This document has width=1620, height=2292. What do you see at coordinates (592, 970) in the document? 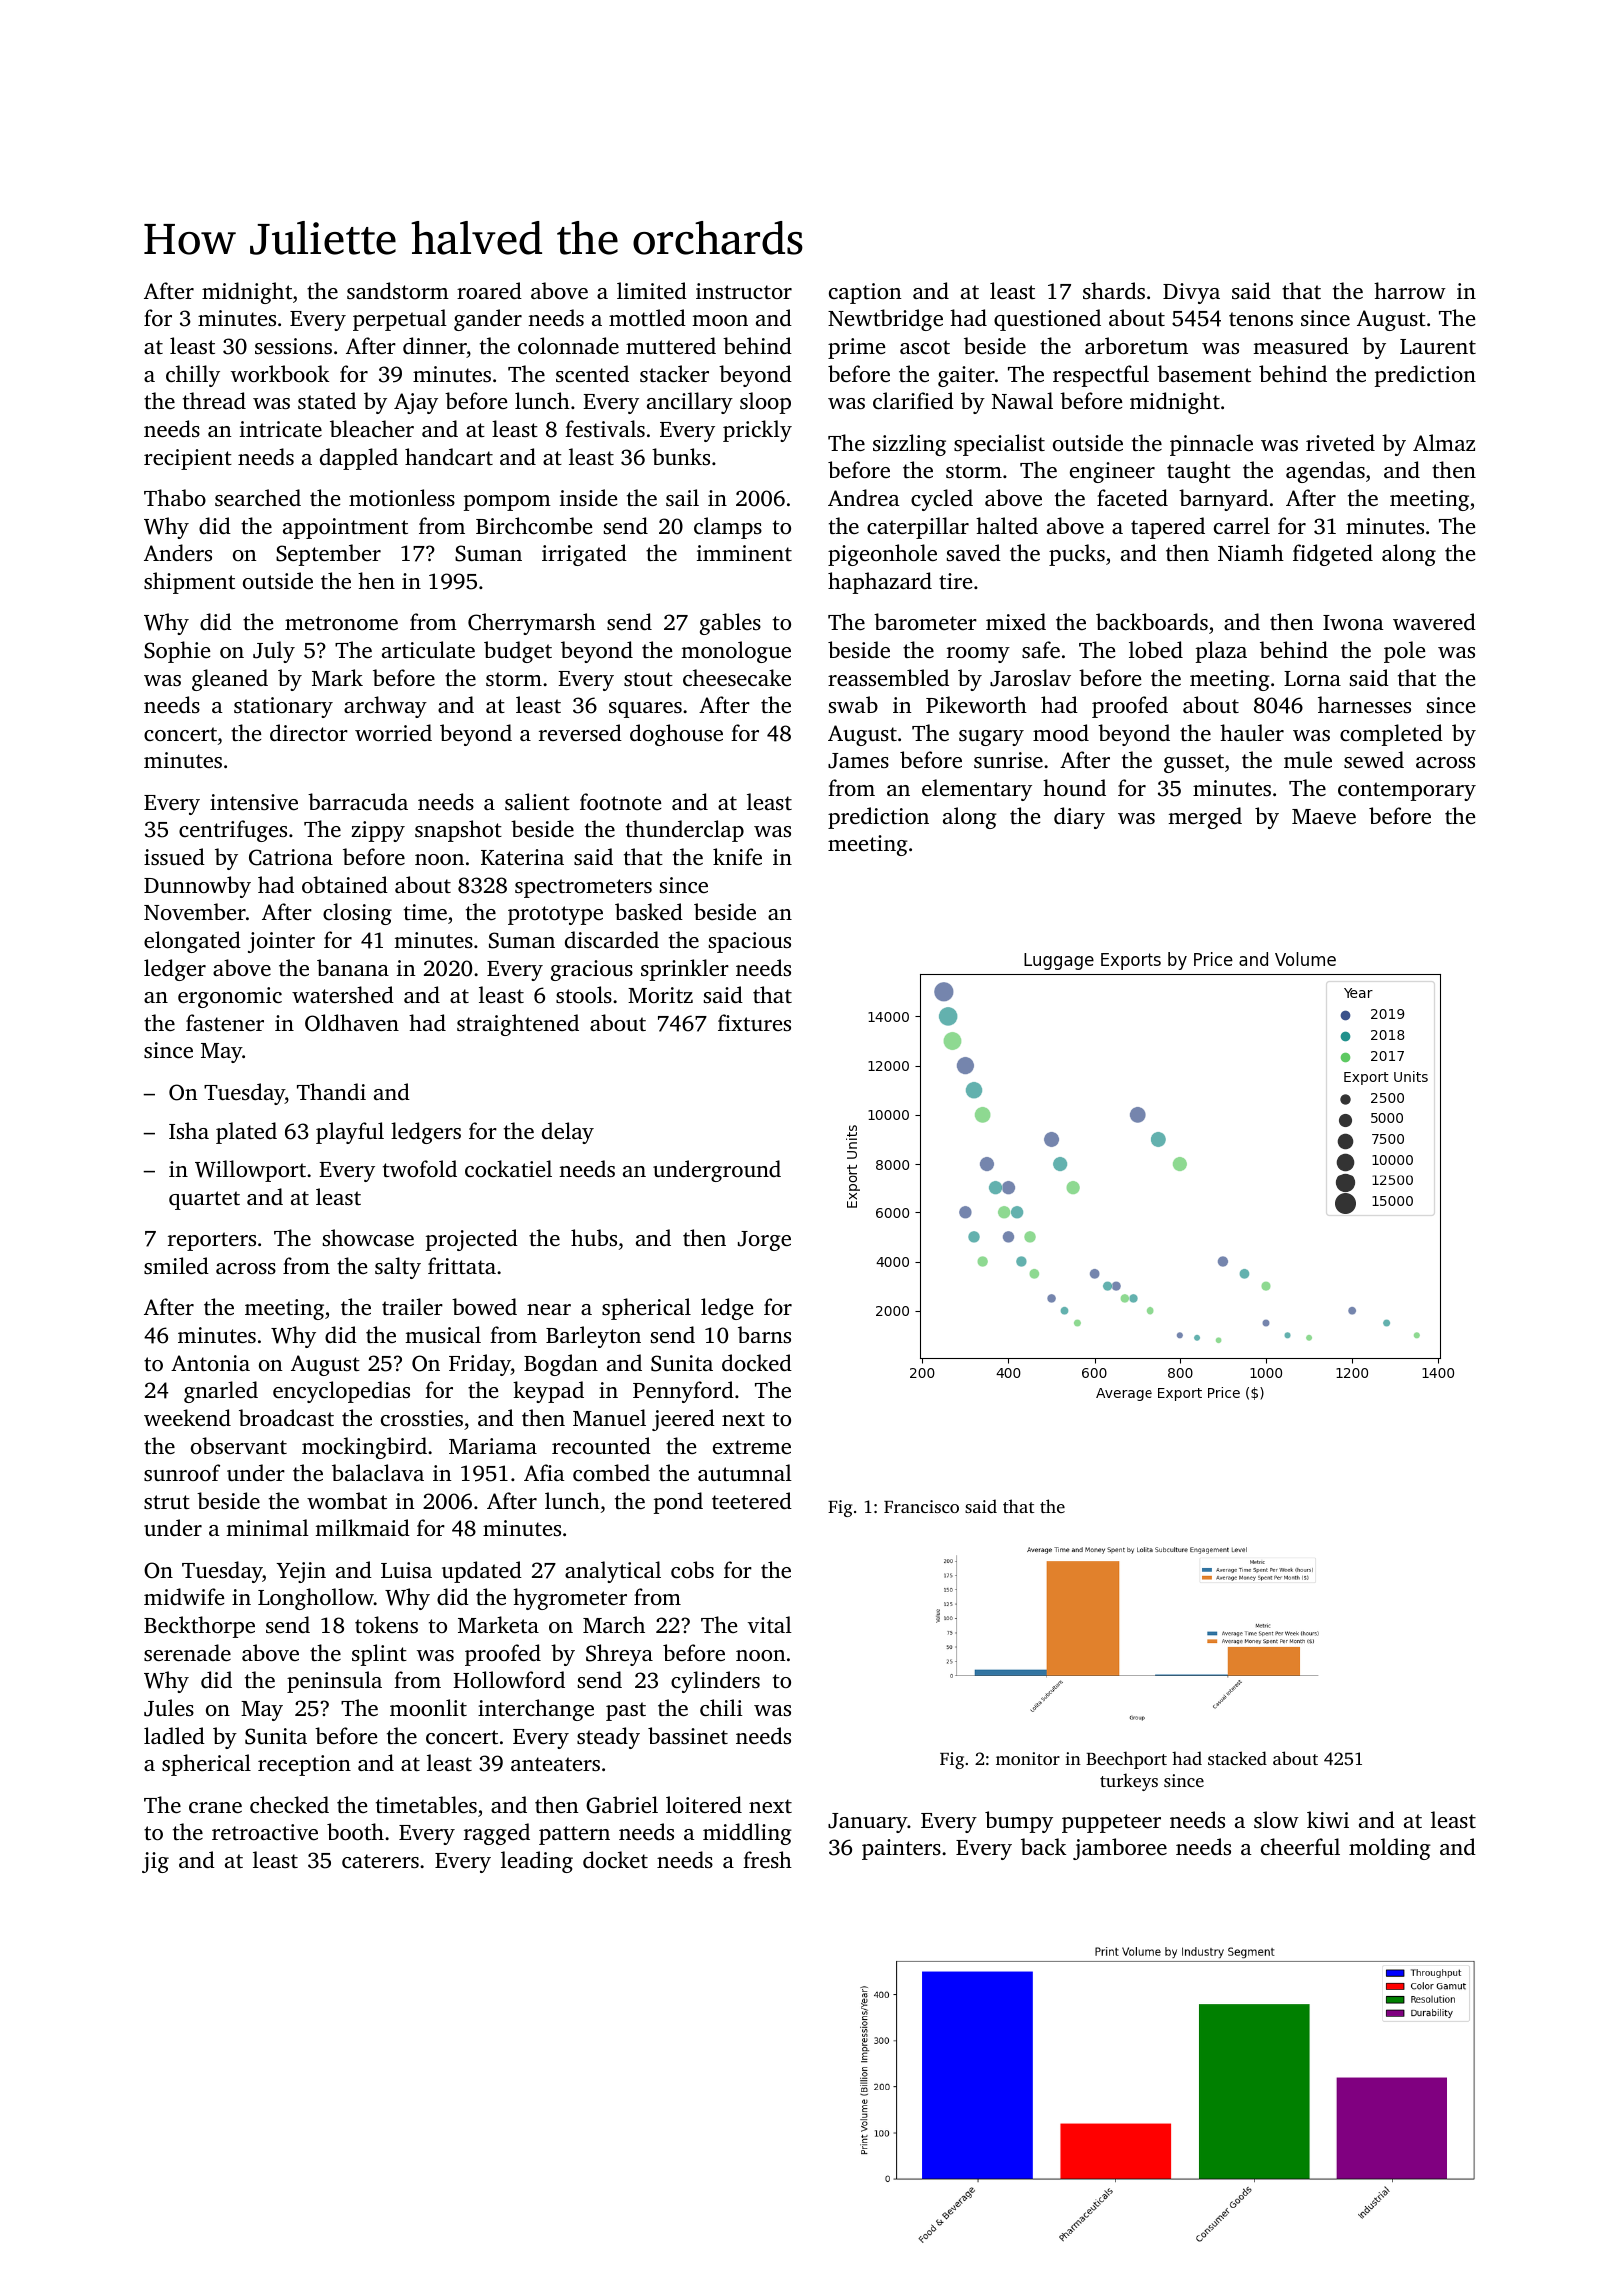
I see `gracious` at bounding box center [592, 970].
